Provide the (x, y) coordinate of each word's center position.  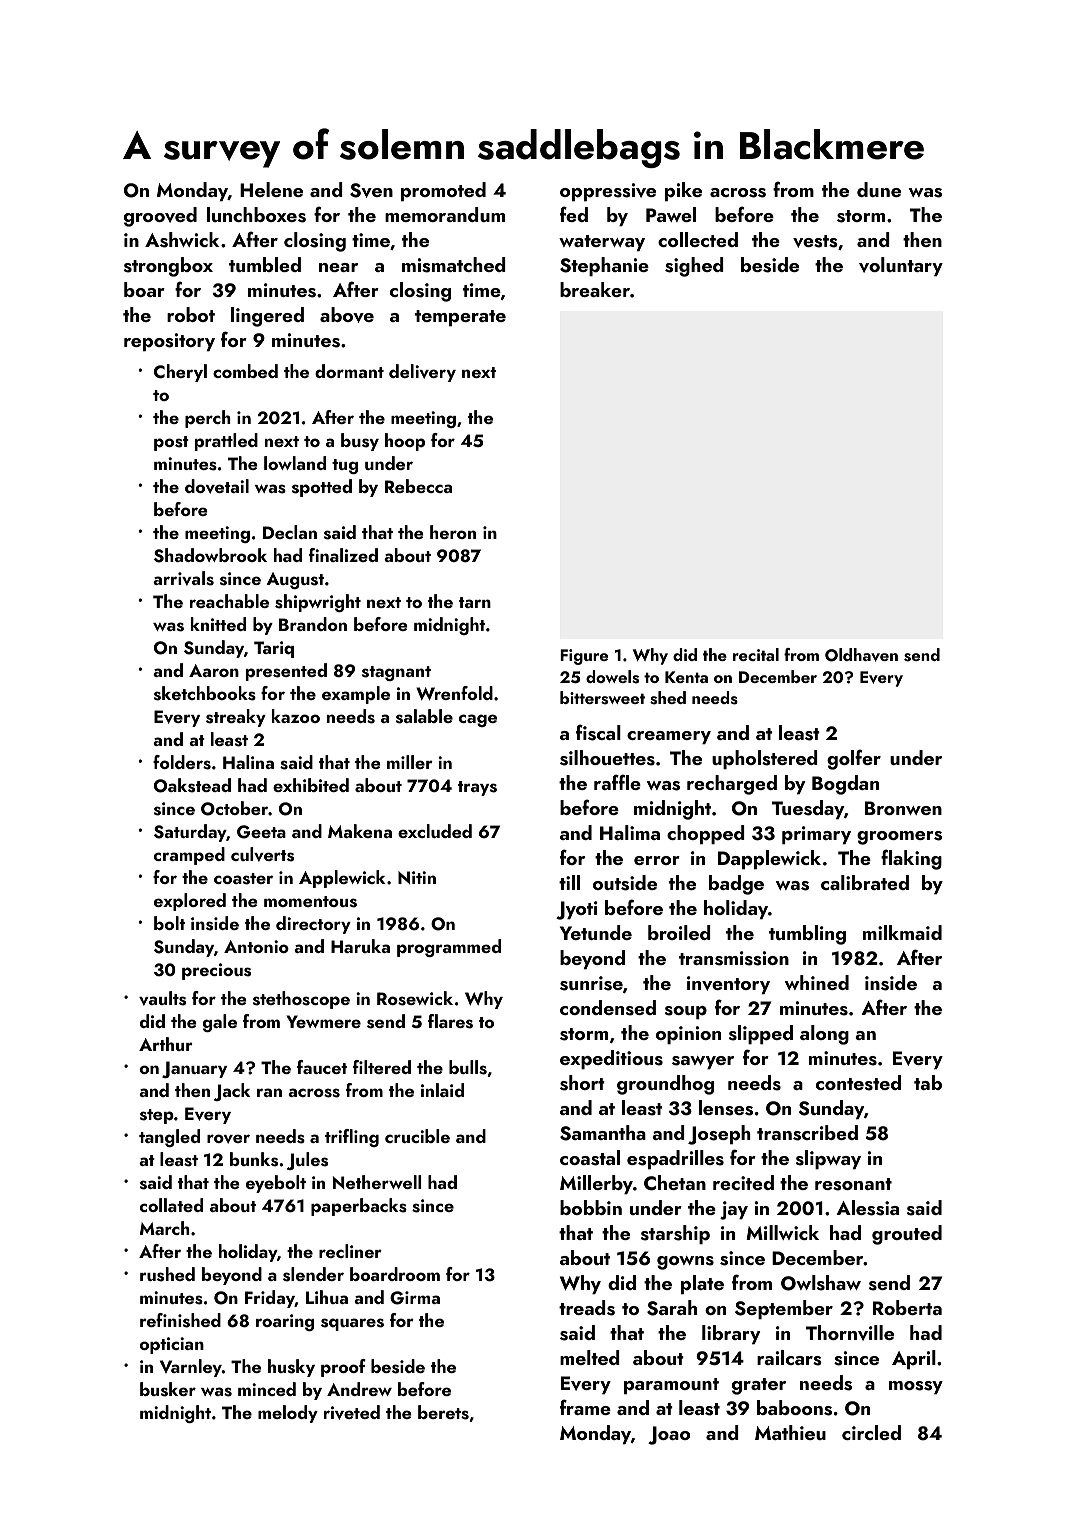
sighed (694, 267)
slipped (761, 1034)
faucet (322, 1067)
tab (928, 1082)
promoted (443, 191)
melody (288, 1414)
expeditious (611, 1059)
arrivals (183, 578)
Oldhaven (861, 655)
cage (478, 720)
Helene (271, 189)
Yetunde (596, 932)
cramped (189, 856)
